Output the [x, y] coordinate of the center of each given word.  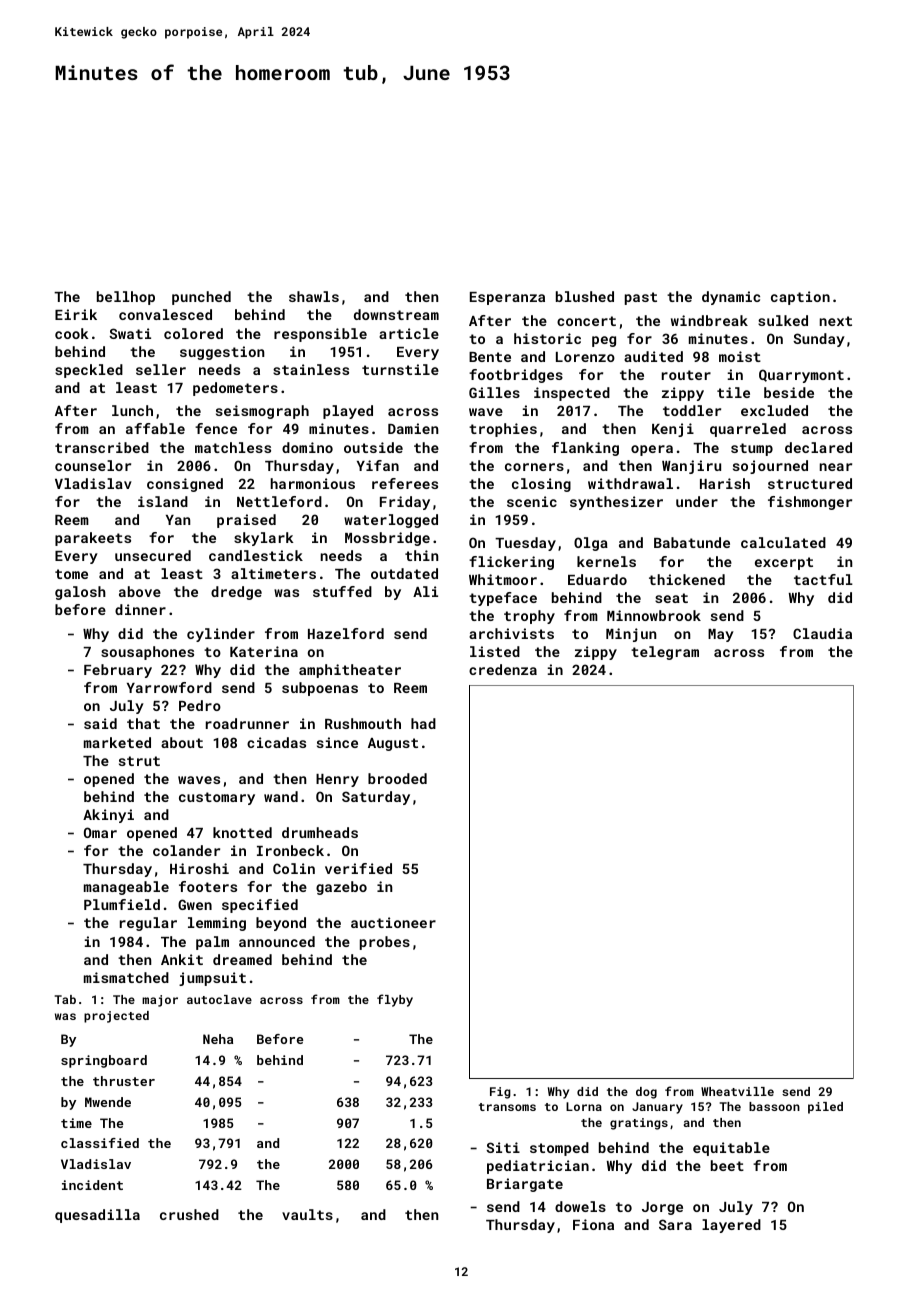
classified [100, 1143]
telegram [665, 653]
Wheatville [737, 1091]
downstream [396, 314]
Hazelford [346, 633]
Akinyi [108, 816]
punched [201, 298]
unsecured [153, 555]
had [423, 723]
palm [212, 943]
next [836, 321]
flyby [395, 1000]
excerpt [784, 563]
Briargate [525, 1185]
